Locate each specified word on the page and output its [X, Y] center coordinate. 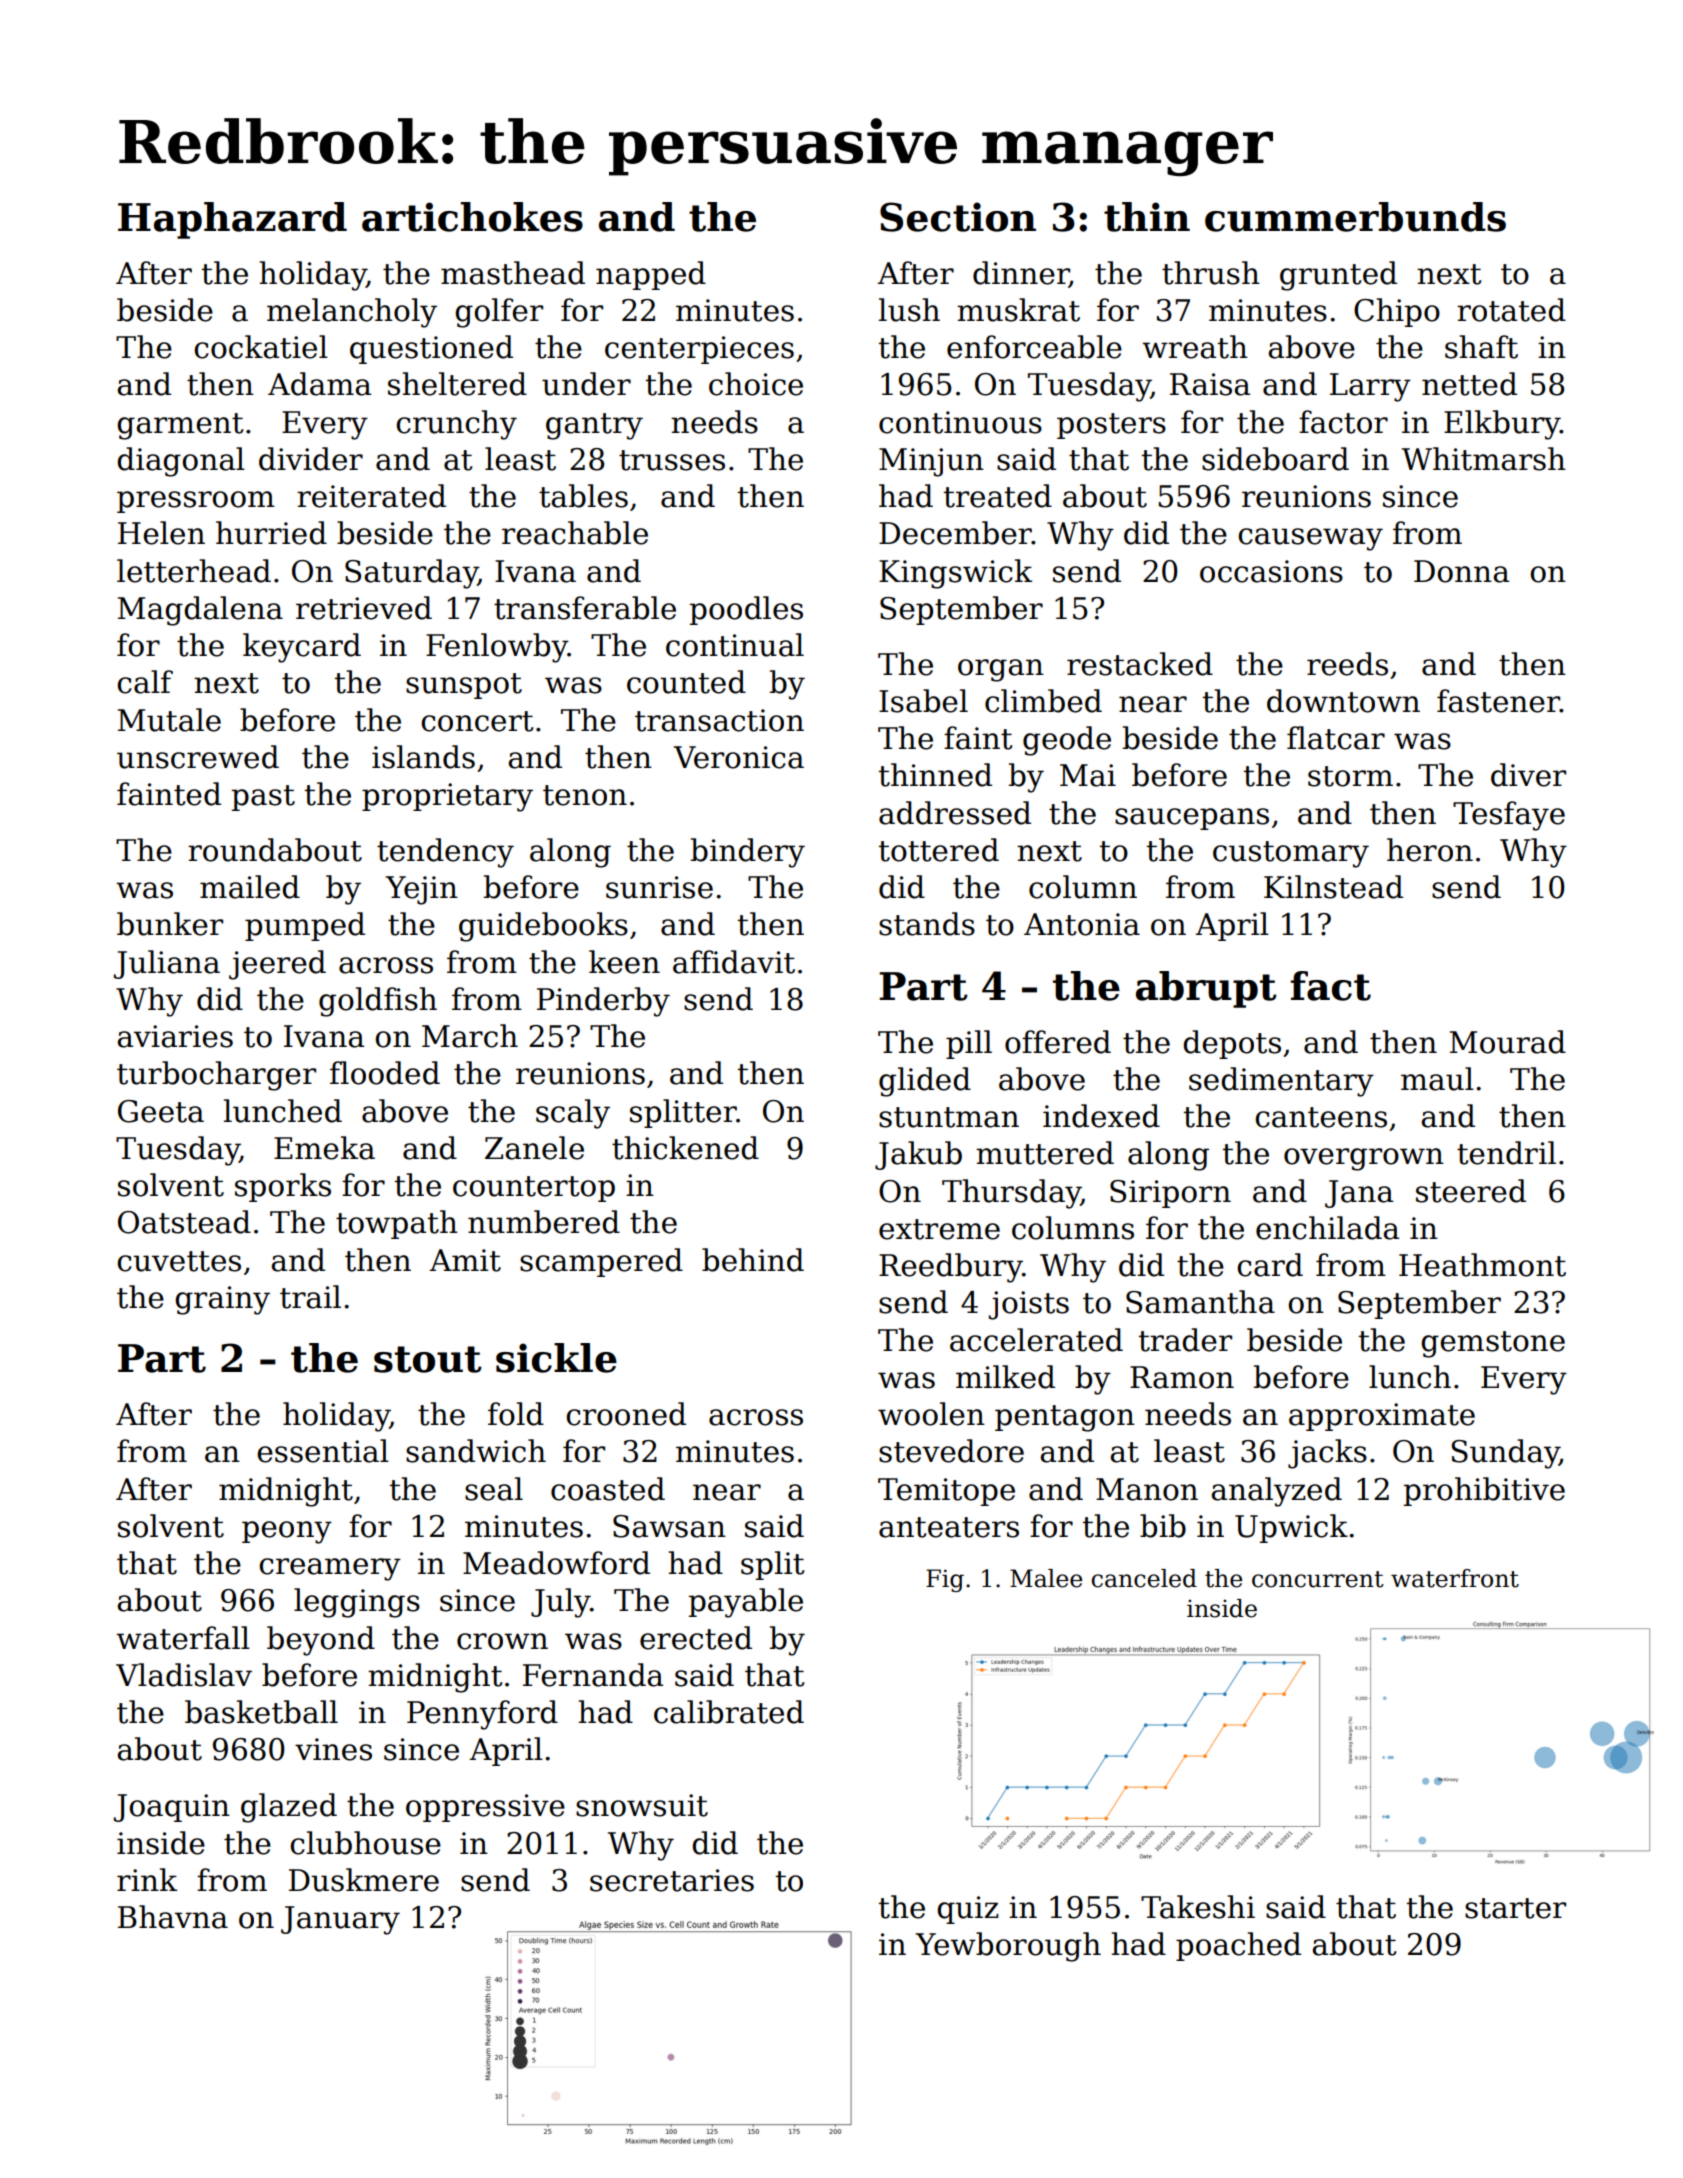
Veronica [739, 757]
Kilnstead [1333, 887]
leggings [357, 1603]
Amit [465, 1260]
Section [958, 217]
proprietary [447, 797]
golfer [499, 313]
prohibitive [1484, 1491]
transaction [719, 720]
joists [1028, 1305]
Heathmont [1482, 1265]
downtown [1343, 701]
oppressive [485, 1808]
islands [423, 757]
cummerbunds [1355, 217]
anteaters [949, 1527]
